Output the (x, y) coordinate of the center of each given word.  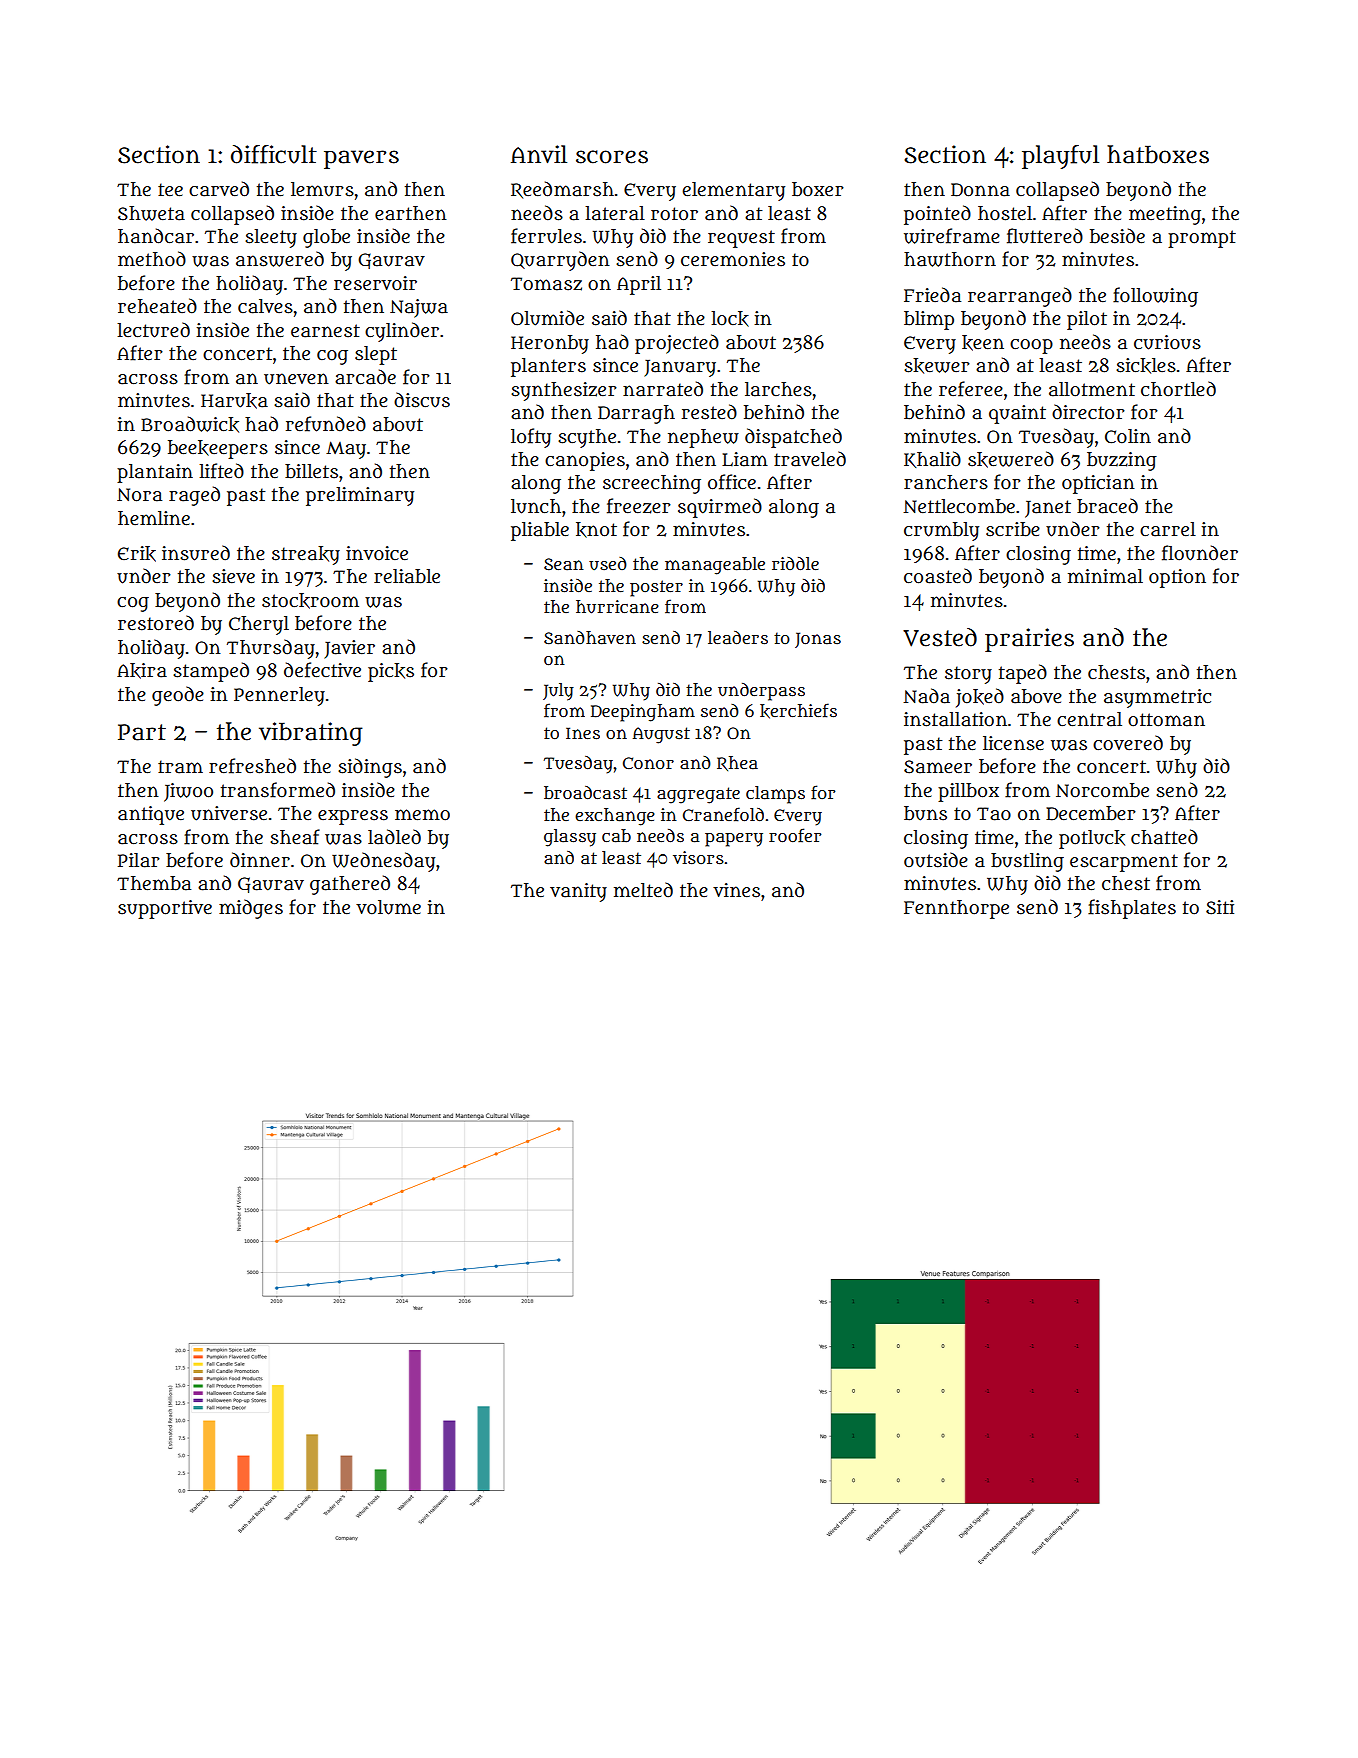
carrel (1168, 529)
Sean (564, 564)
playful (1060, 157)
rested (709, 412)
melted (643, 890)
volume (388, 907)
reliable (407, 576)
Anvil (539, 154)
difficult (274, 154)
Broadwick (190, 424)
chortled (1178, 389)
